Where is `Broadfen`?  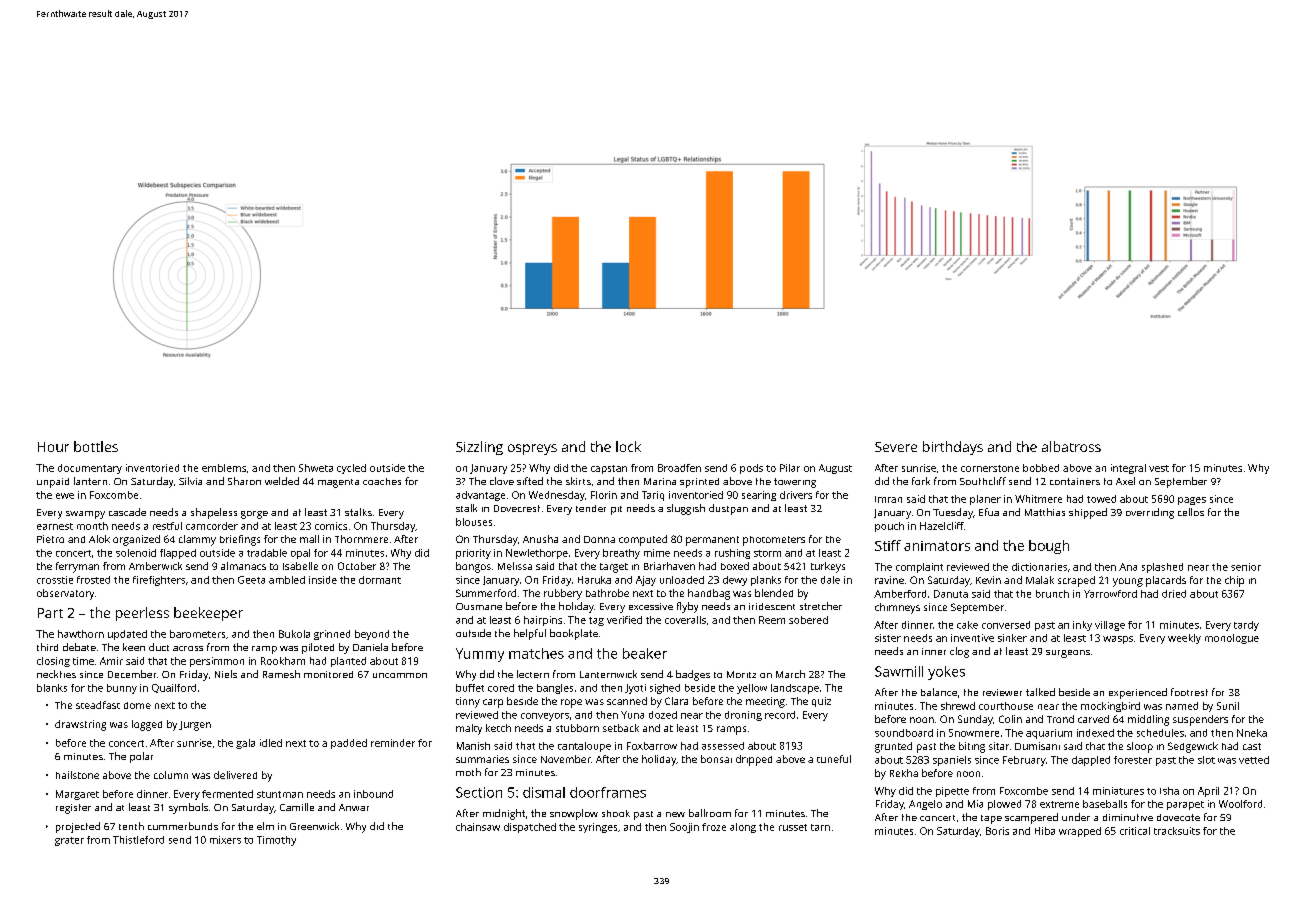 Broadfen is located at coordinates (679, 468).
